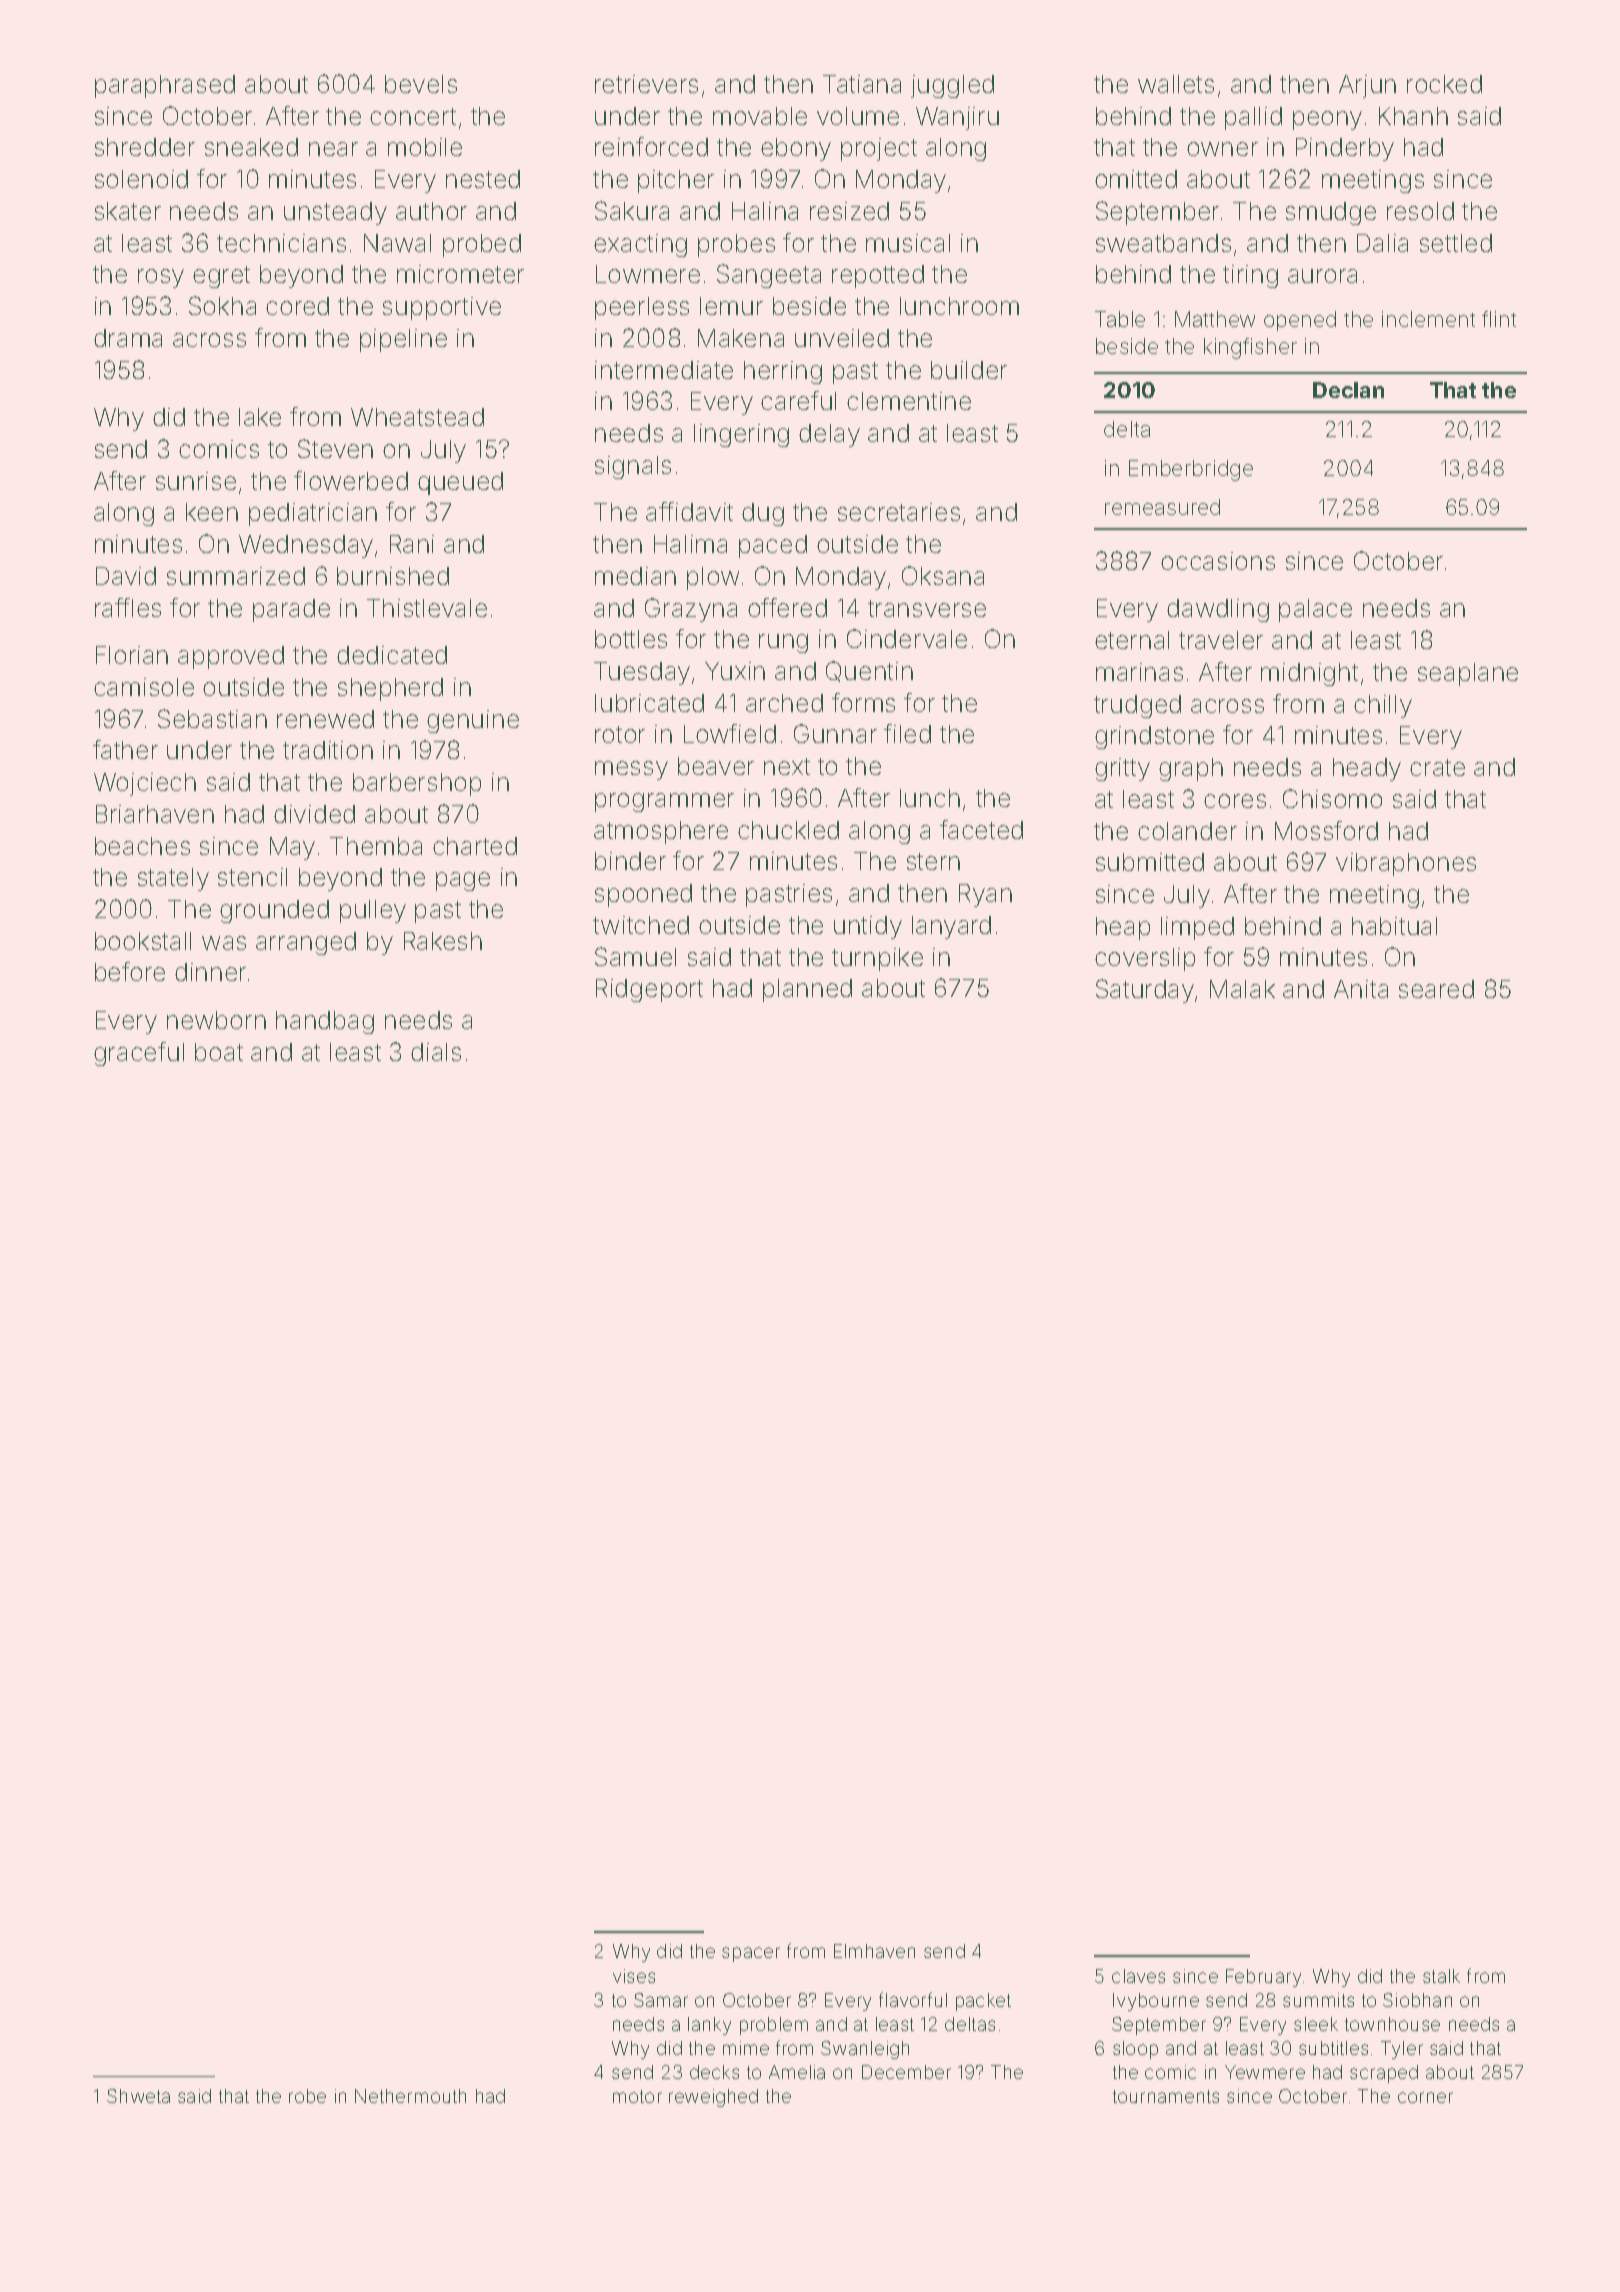 The height and width of the screenshot is (2292, 1620). Describe the element at coordinates (219, 1052) in the screenshot. I see `boat` at that location.
